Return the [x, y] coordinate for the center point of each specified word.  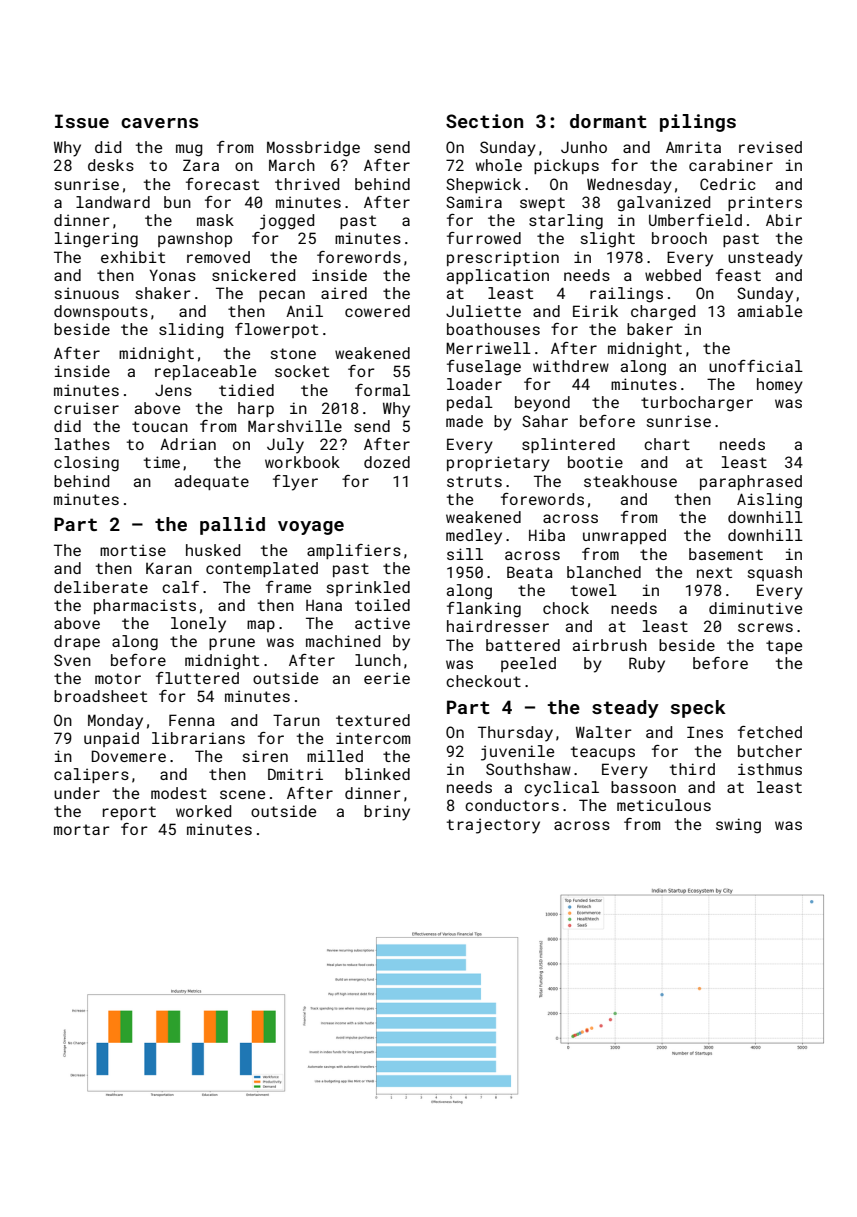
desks [111, 165]
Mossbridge [313, 149]
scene [242, 794]
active [382, 623]
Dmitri [295, 774]
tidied [246, 390]
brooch [679, 238]
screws [765, 627]
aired [344, 293]
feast [738, 275]
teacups [603, 753]
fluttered [197, 678]
